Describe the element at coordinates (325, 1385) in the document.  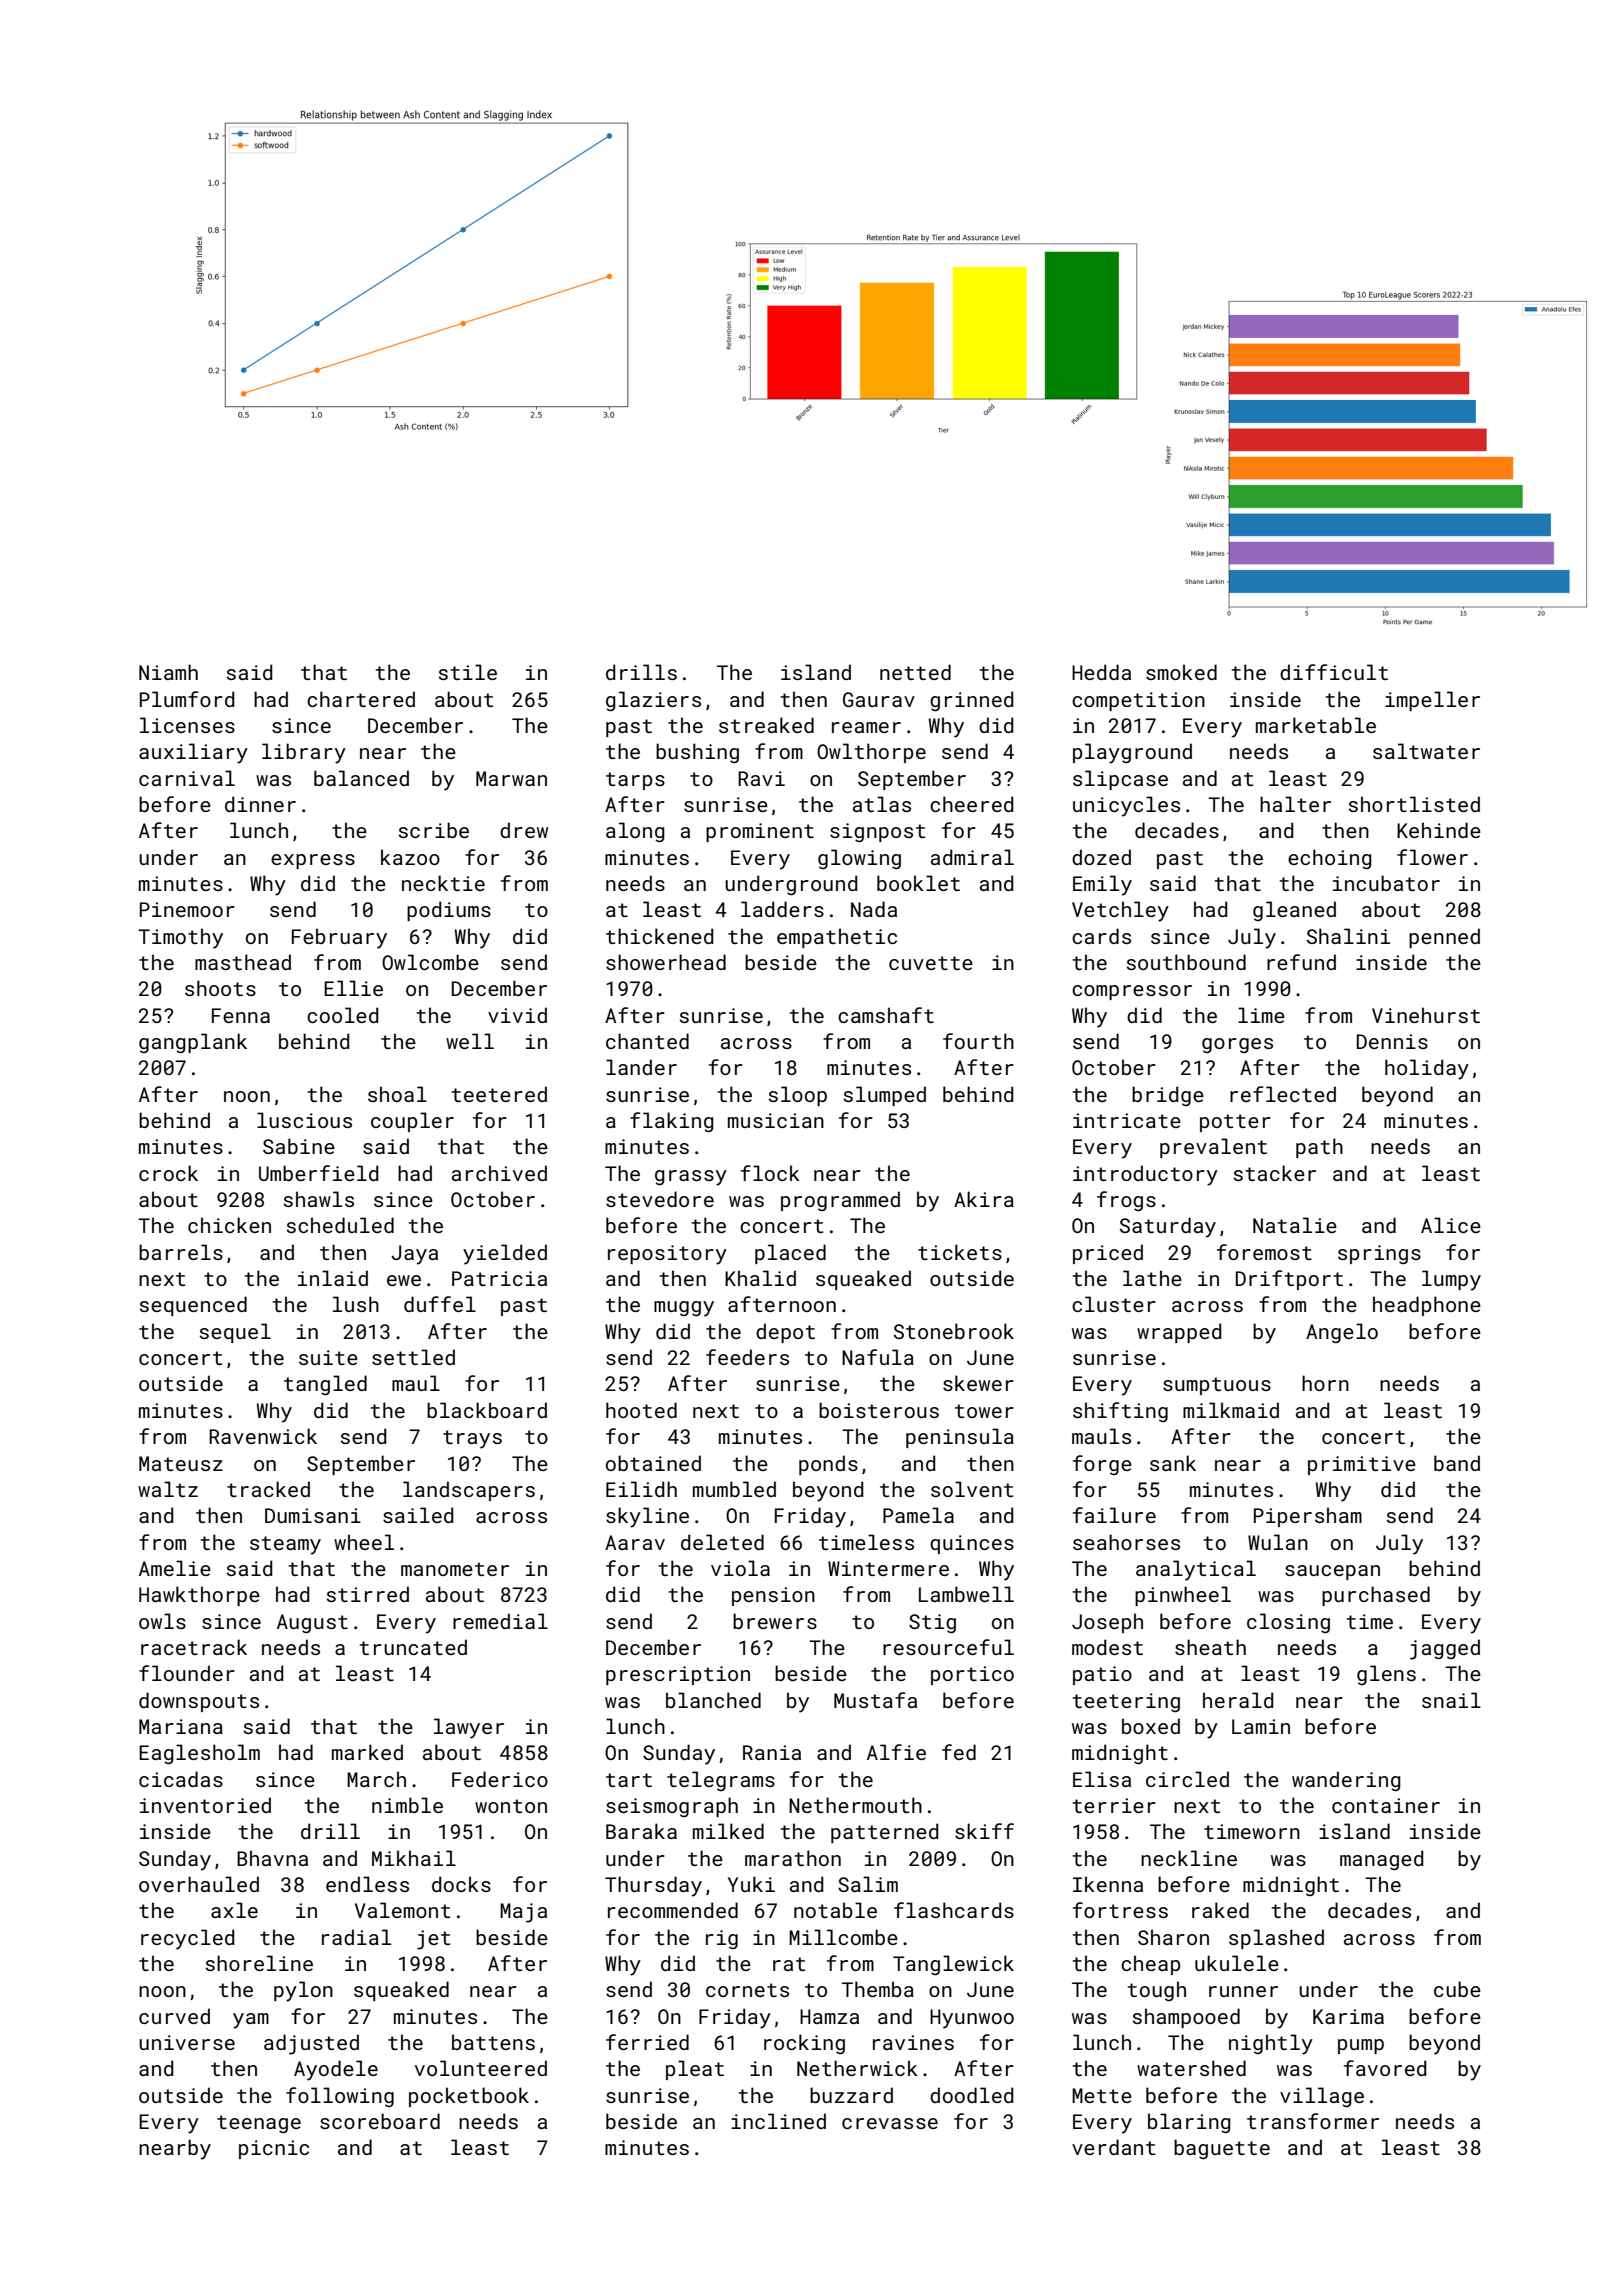
I see `tangled` at that location.
